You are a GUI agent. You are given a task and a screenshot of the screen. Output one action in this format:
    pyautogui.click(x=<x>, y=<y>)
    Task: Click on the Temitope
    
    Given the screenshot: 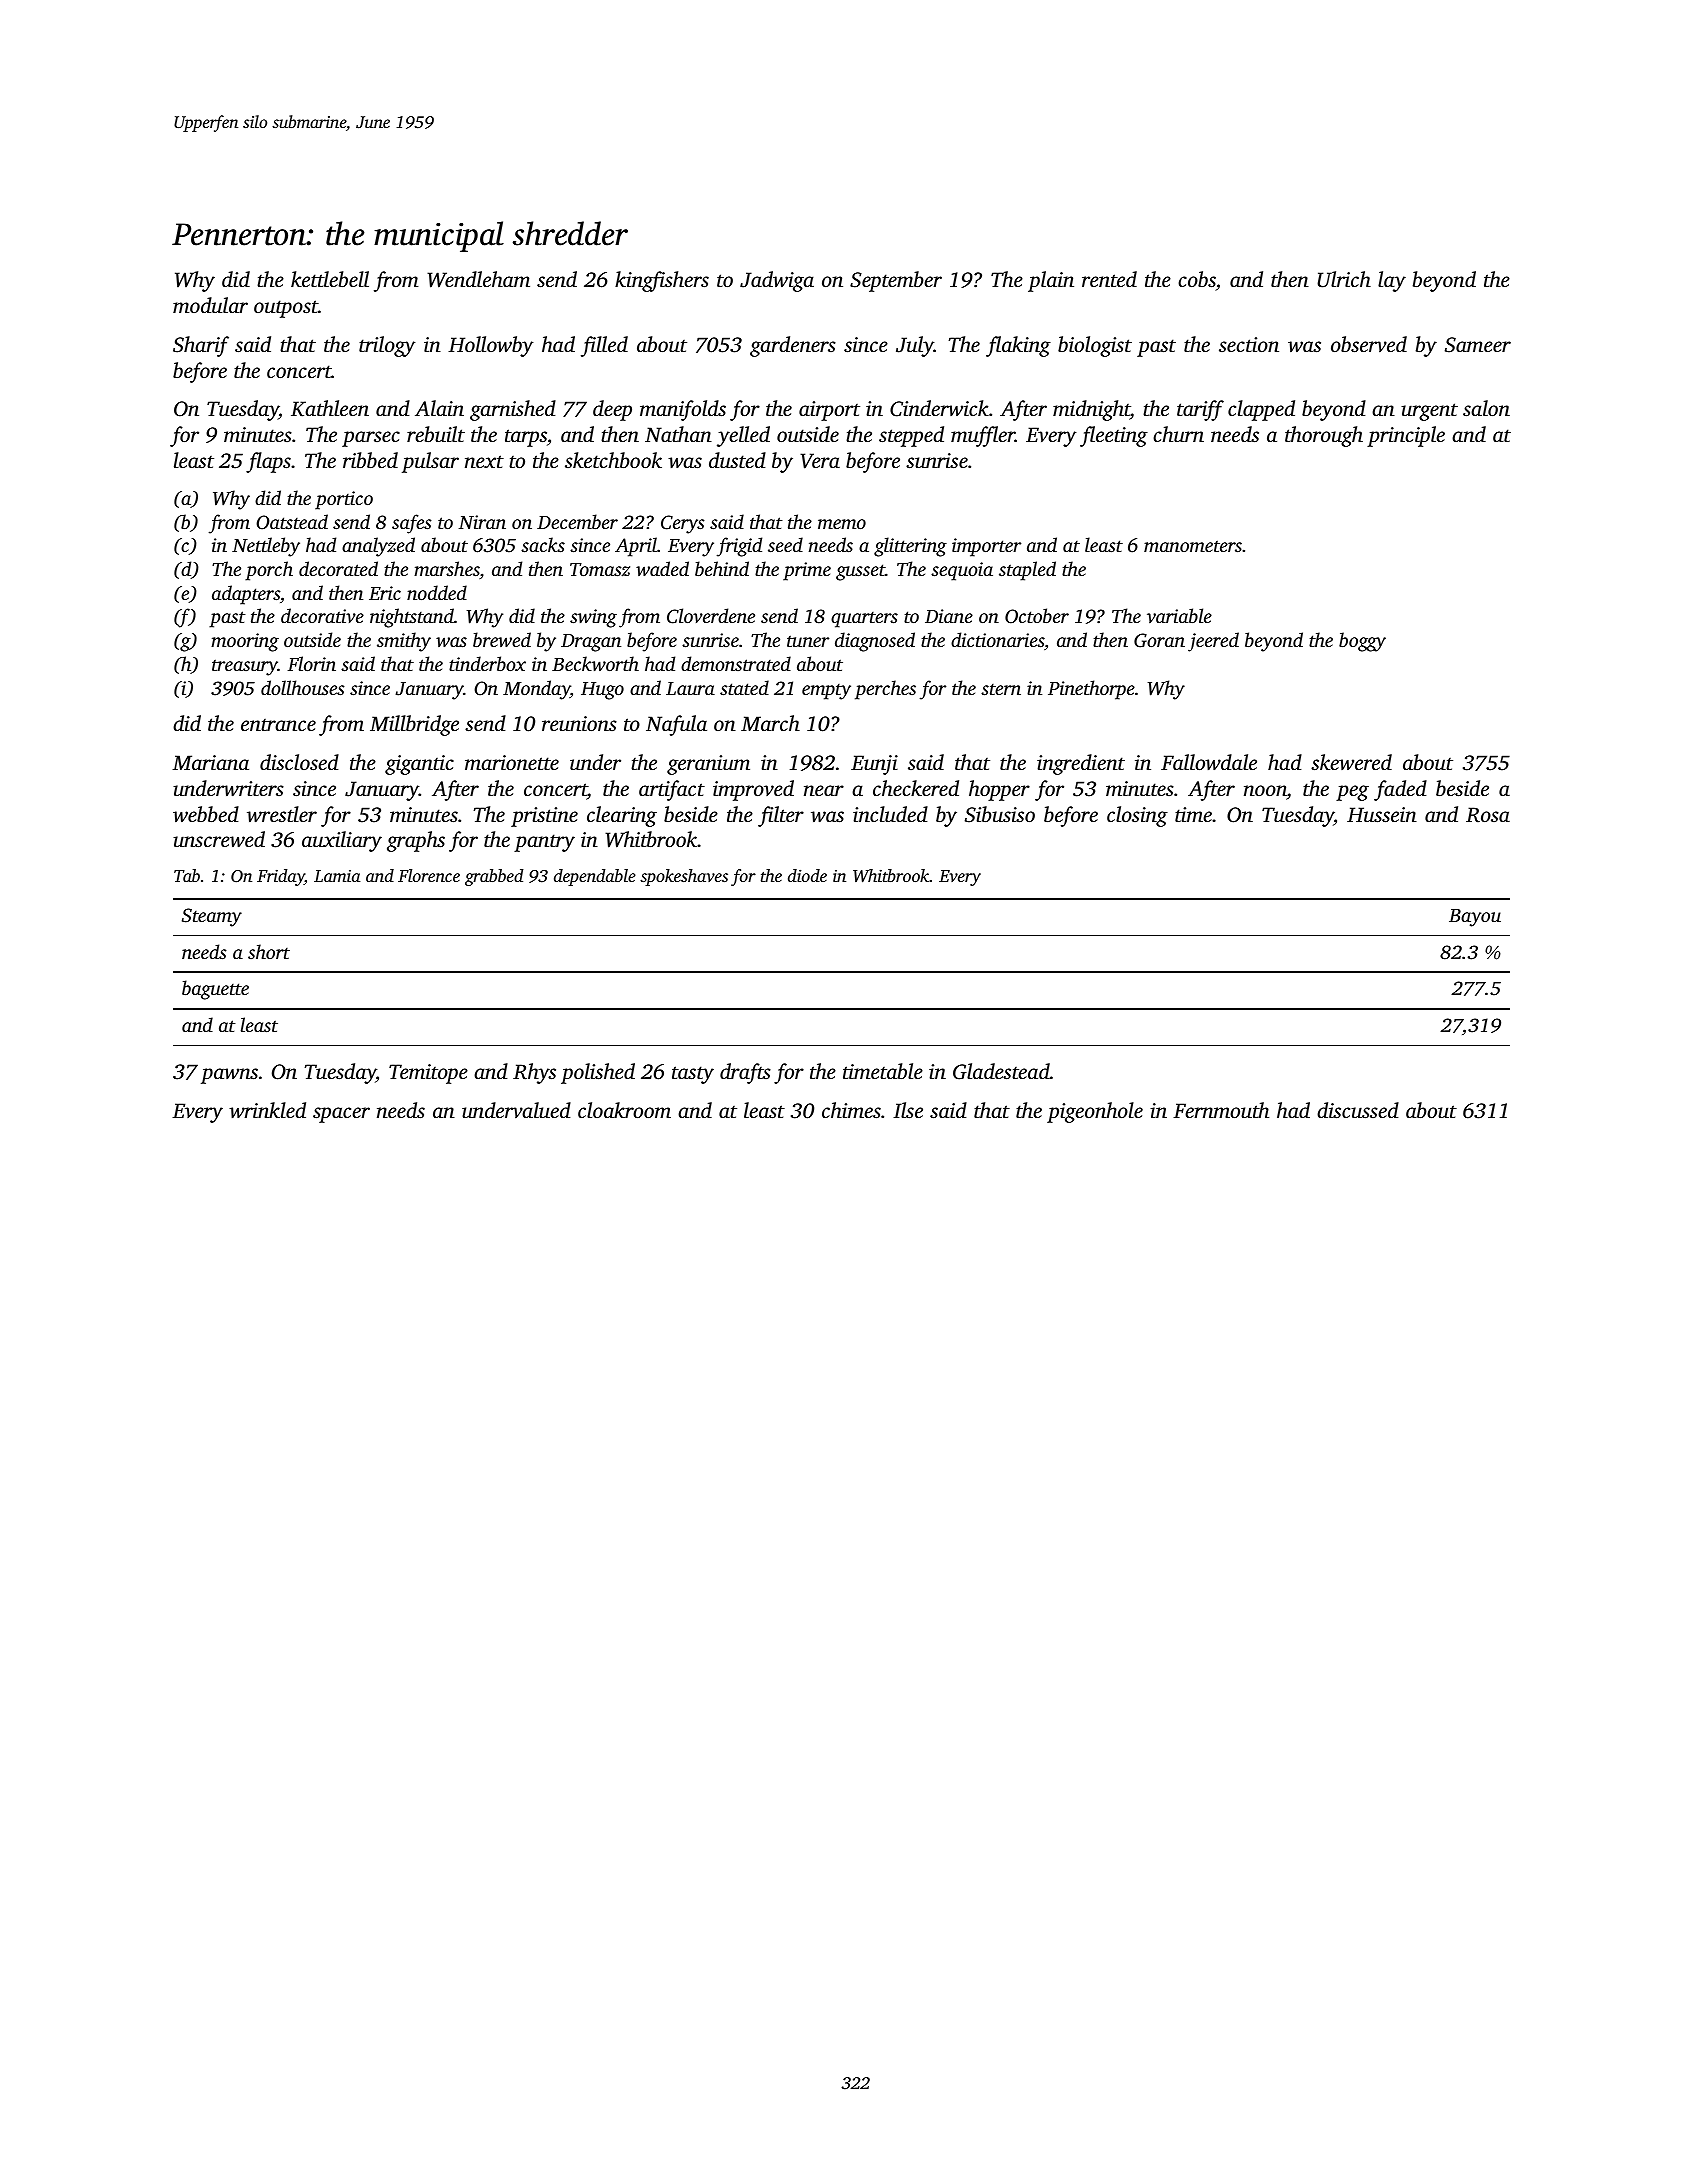 What is the action you would take?
    pyautogui.click(x=428, y=1074)
